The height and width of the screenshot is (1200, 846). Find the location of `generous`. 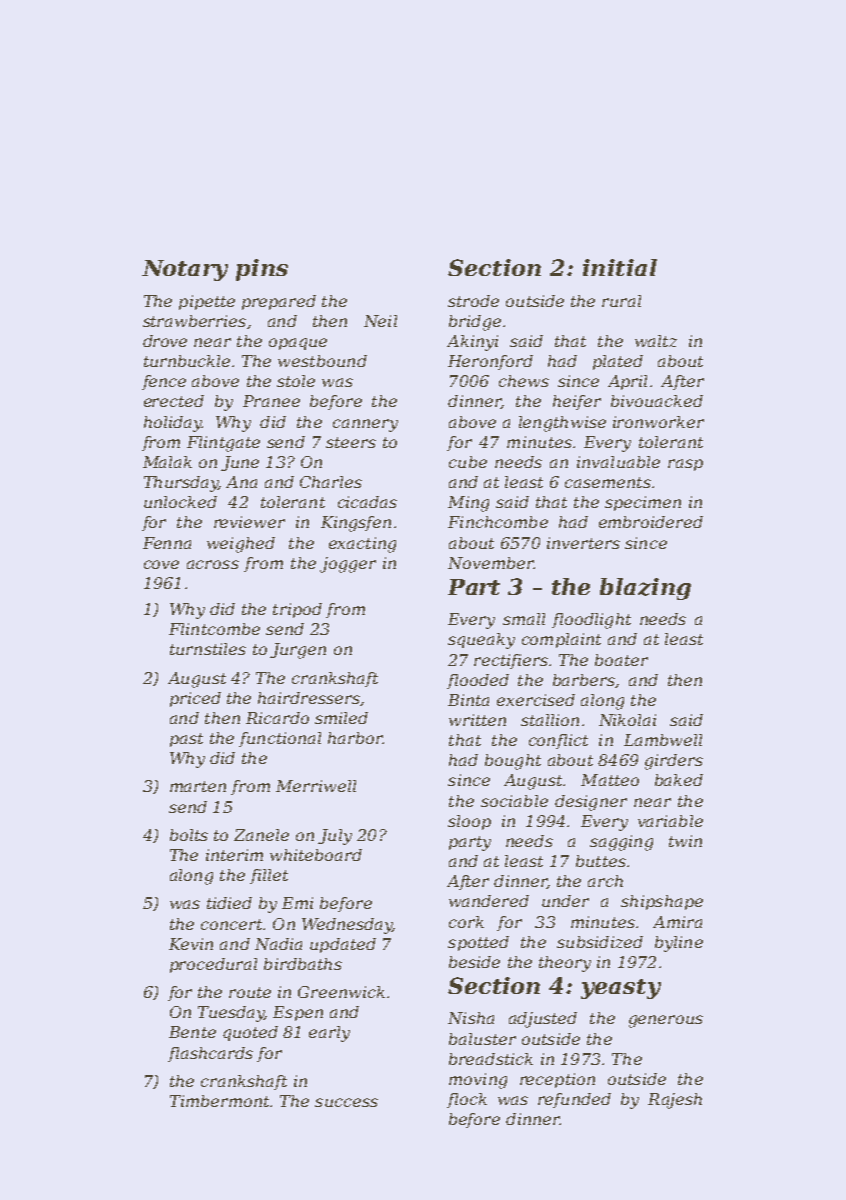

generous is located at coordinates (666, 1021).
